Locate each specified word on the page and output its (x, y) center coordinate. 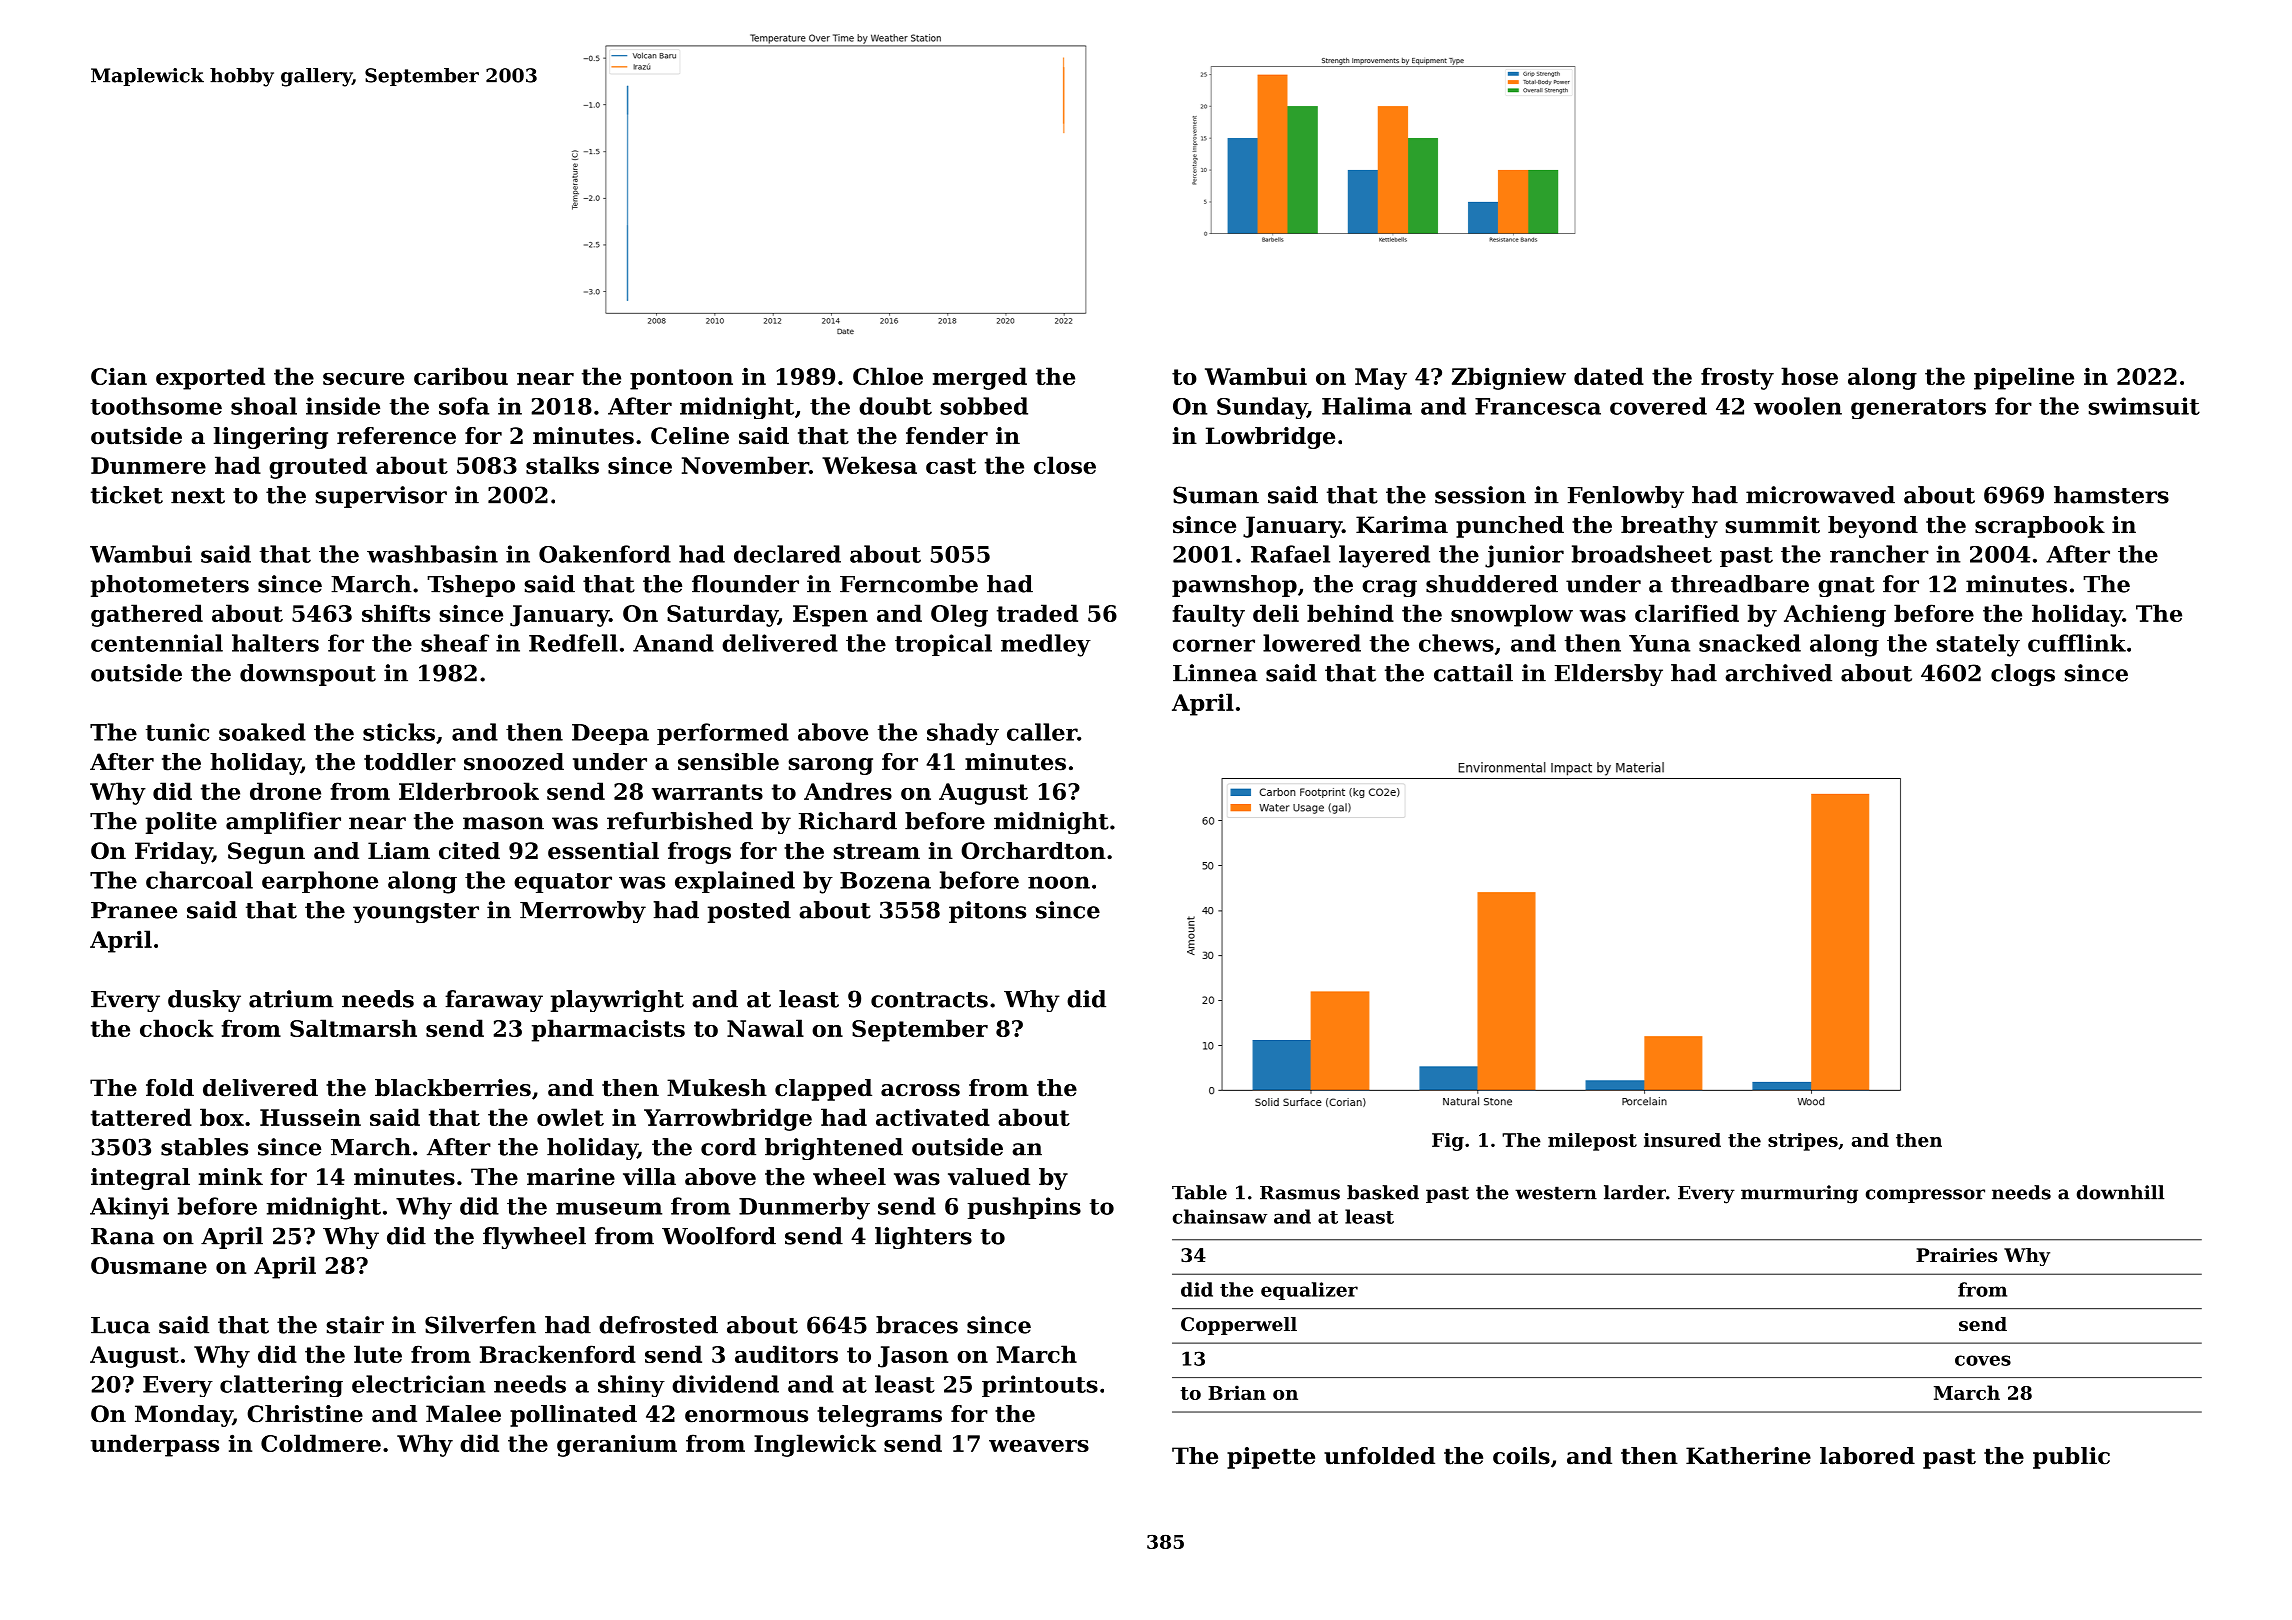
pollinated (573, 1416)
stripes (1803, 1142)
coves (1983, 1360)
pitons (987, 912)
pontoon (681, 379)
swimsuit (2144, 406)
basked (1383, 1192)
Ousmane (149, 1265)
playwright (617, 1001)
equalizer (1309, 1291)
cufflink (2077, 643)
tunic (177, 732)
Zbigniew (1509, 378)
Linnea (1215, 673)
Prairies (1956, 1255)
